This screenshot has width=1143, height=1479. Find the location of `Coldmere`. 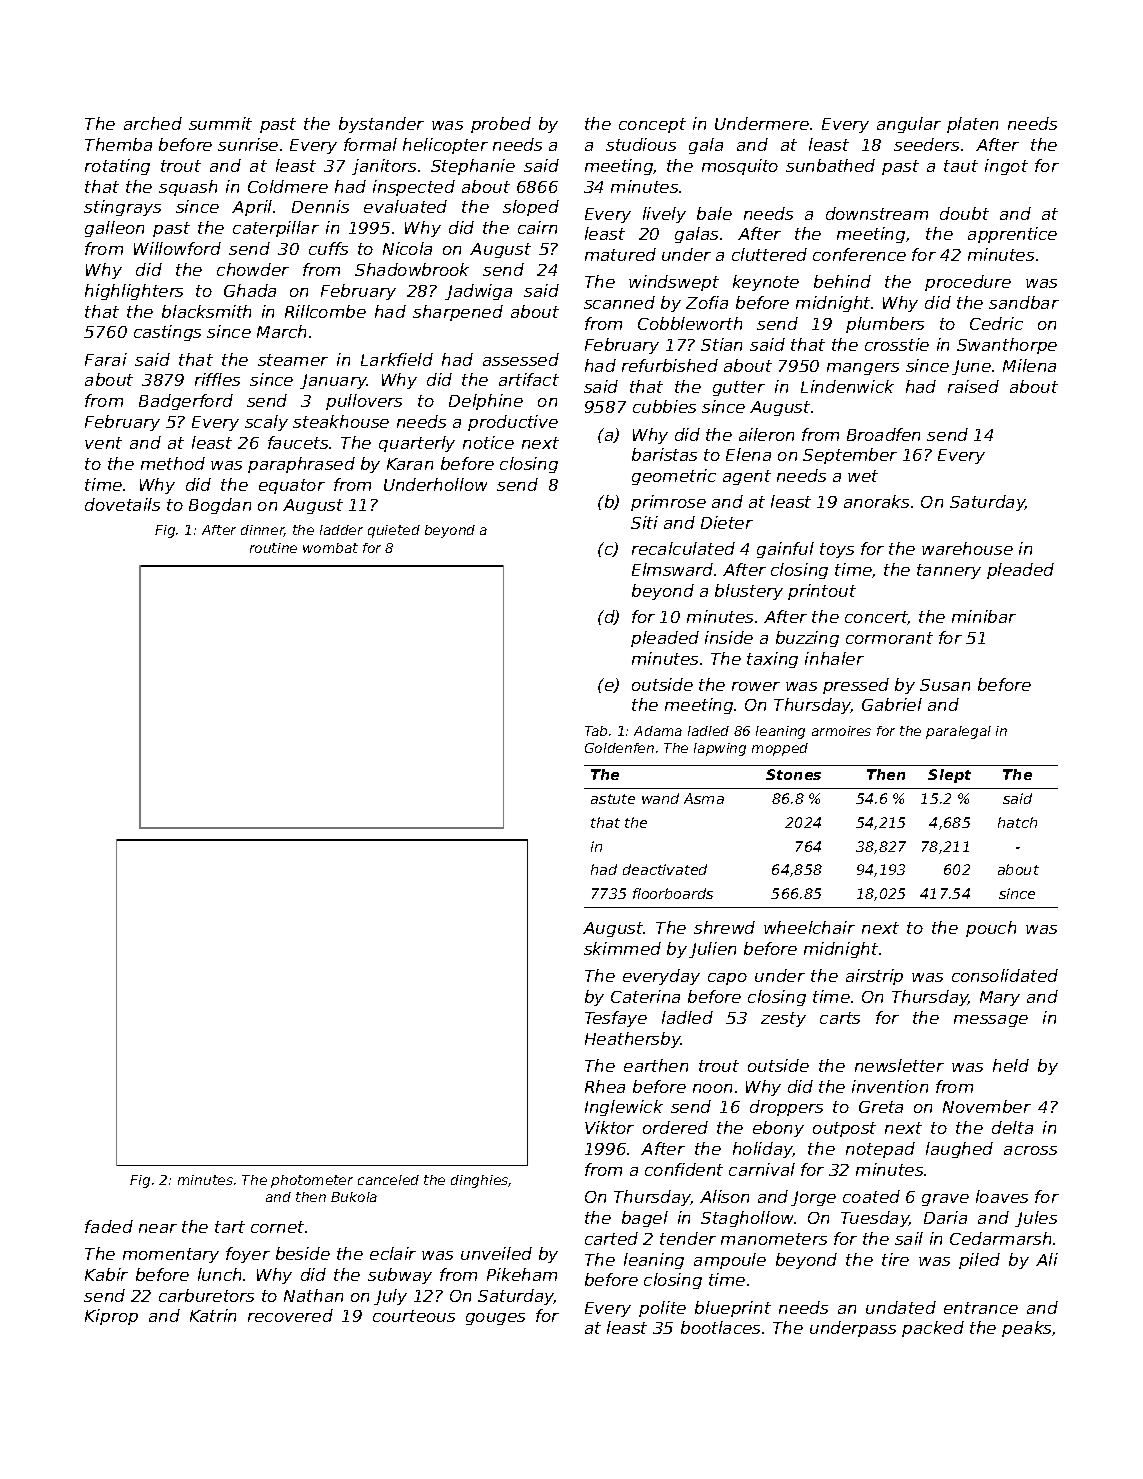

Coldmere is located at coordinates (288, 186).
